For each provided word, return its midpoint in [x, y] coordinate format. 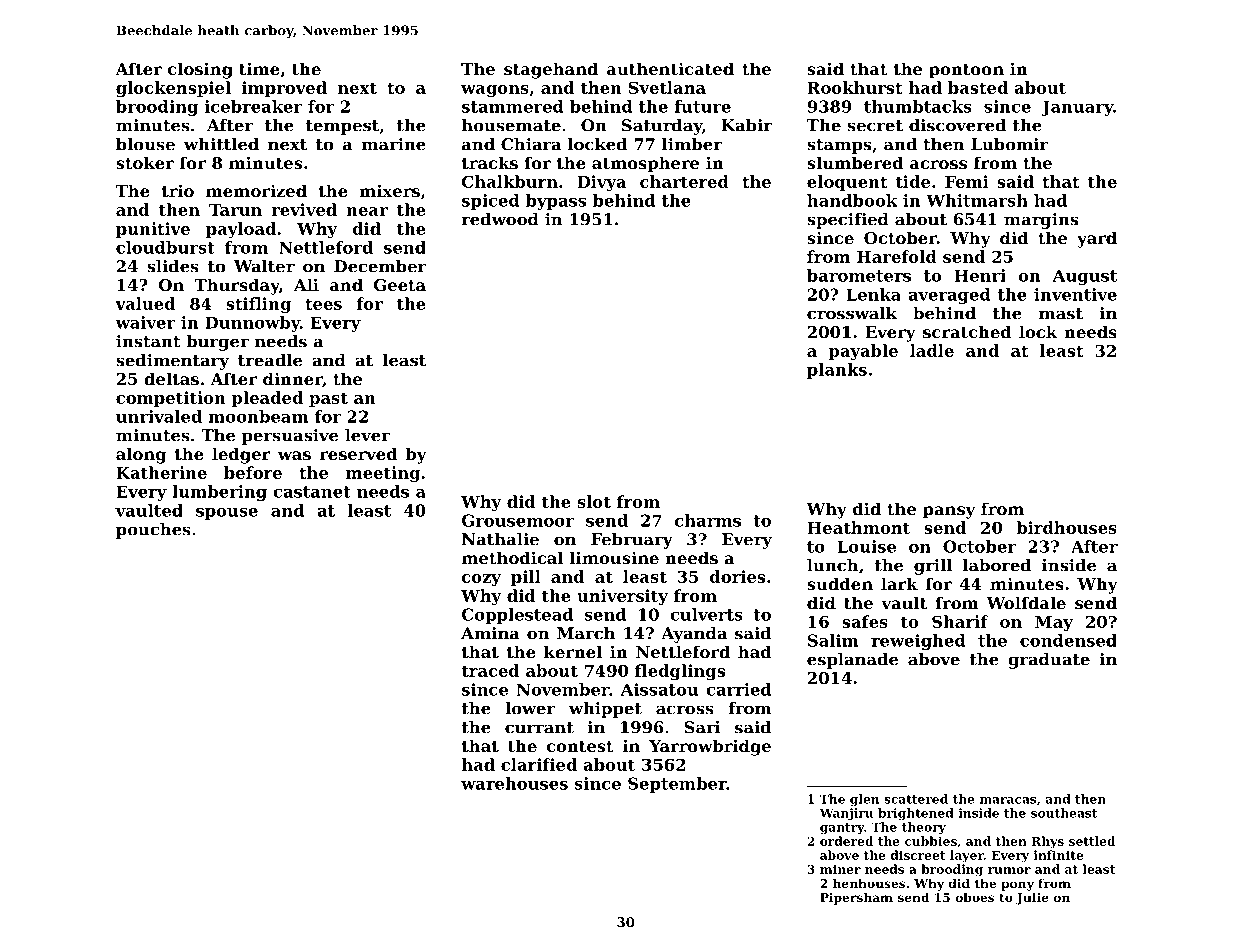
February [632, 541]
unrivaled [159, 416]
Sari [702, 727]
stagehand [551, 70]
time [259, 68]
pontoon [966, 71]
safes [865, 621]
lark [899, 583]
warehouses [514, 783]
